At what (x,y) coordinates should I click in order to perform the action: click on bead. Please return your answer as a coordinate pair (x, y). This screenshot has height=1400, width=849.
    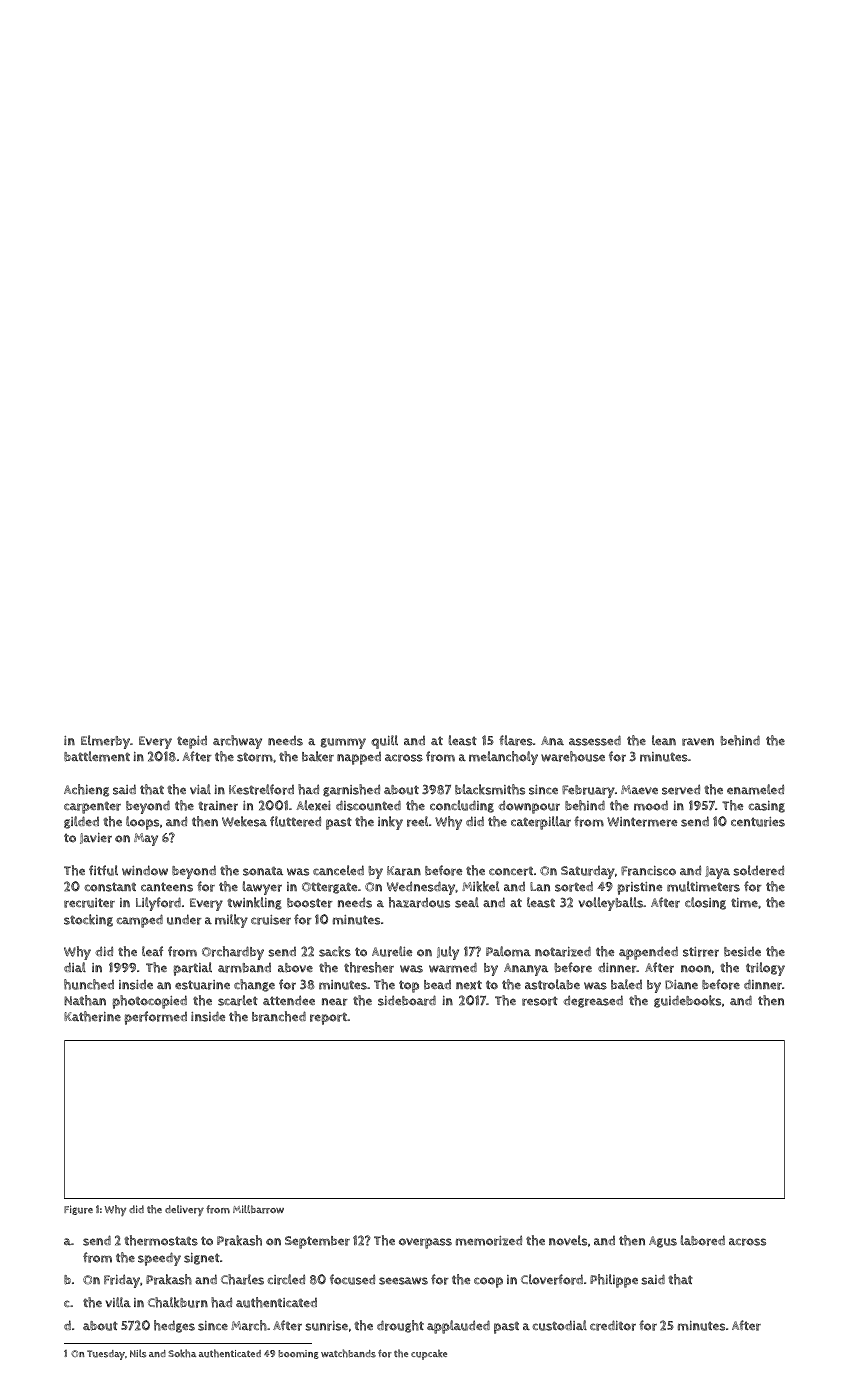
    Looking at the image, I should click on (437, 985).
